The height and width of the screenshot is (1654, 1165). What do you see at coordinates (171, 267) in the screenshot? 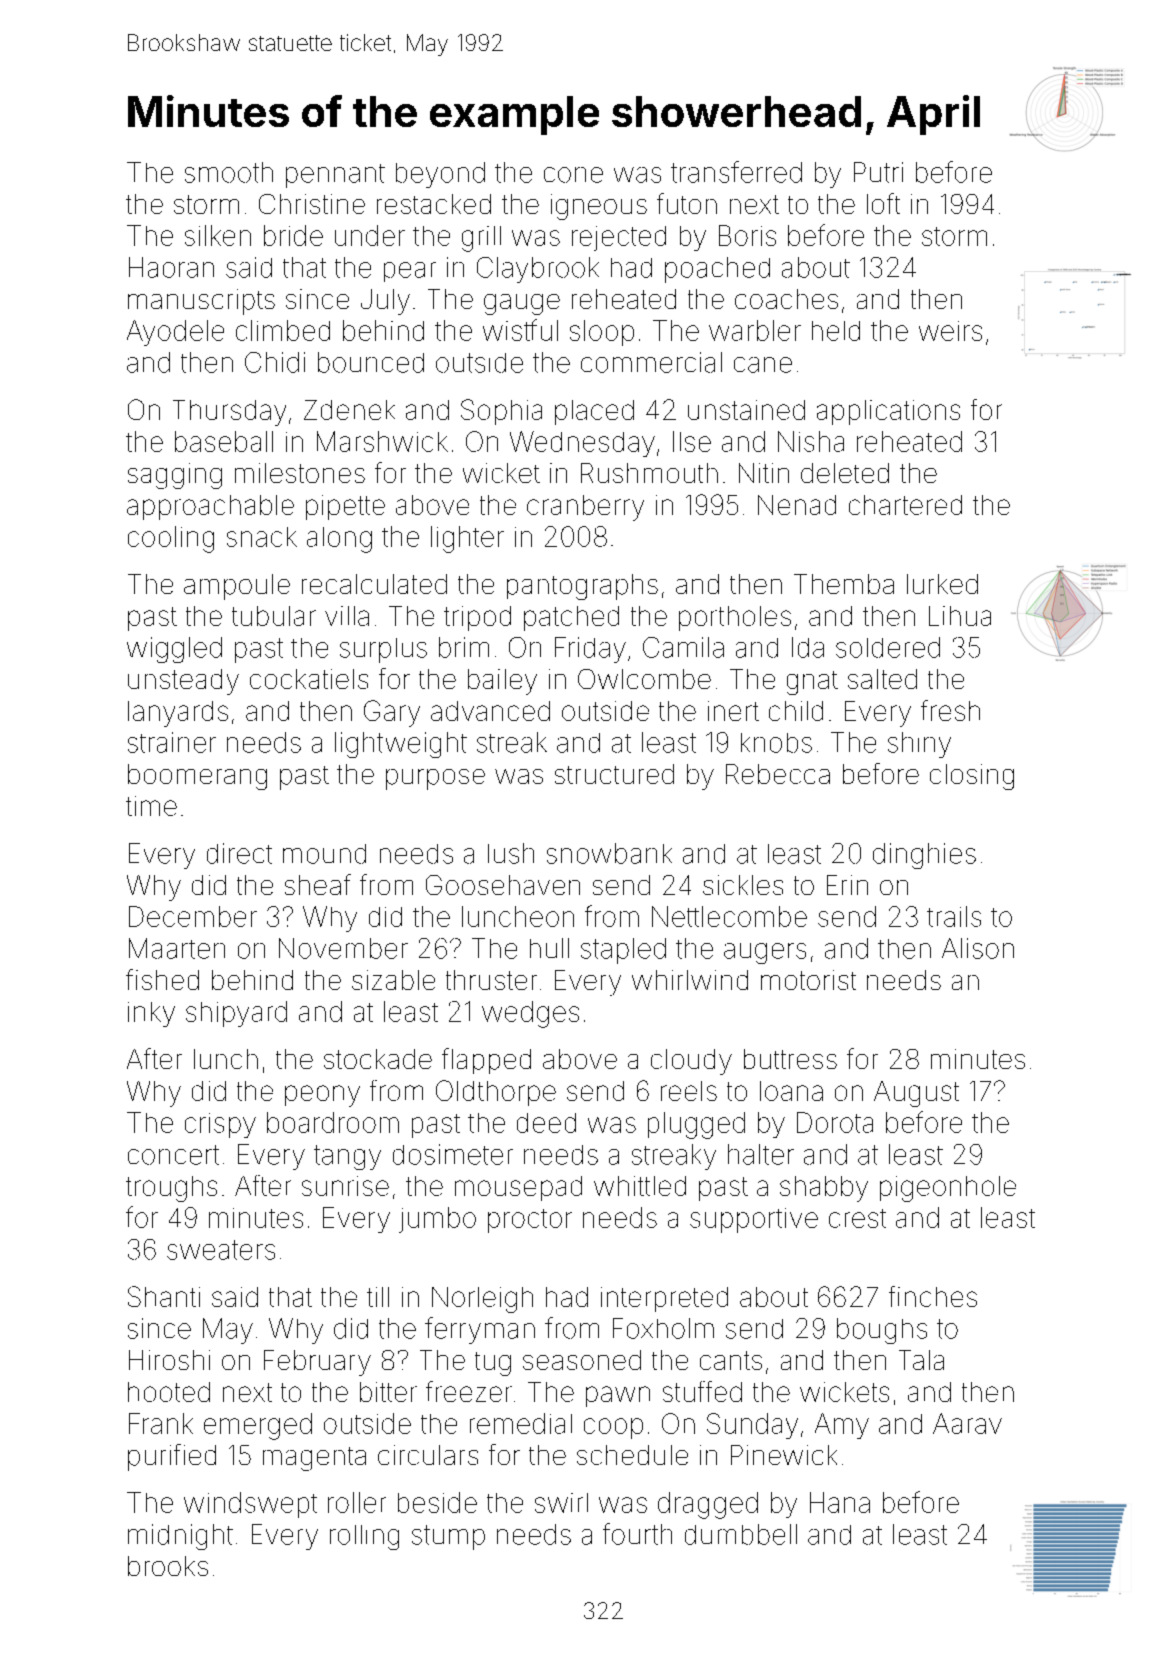
I see `Haoran` at bounding box center [171, 267].
